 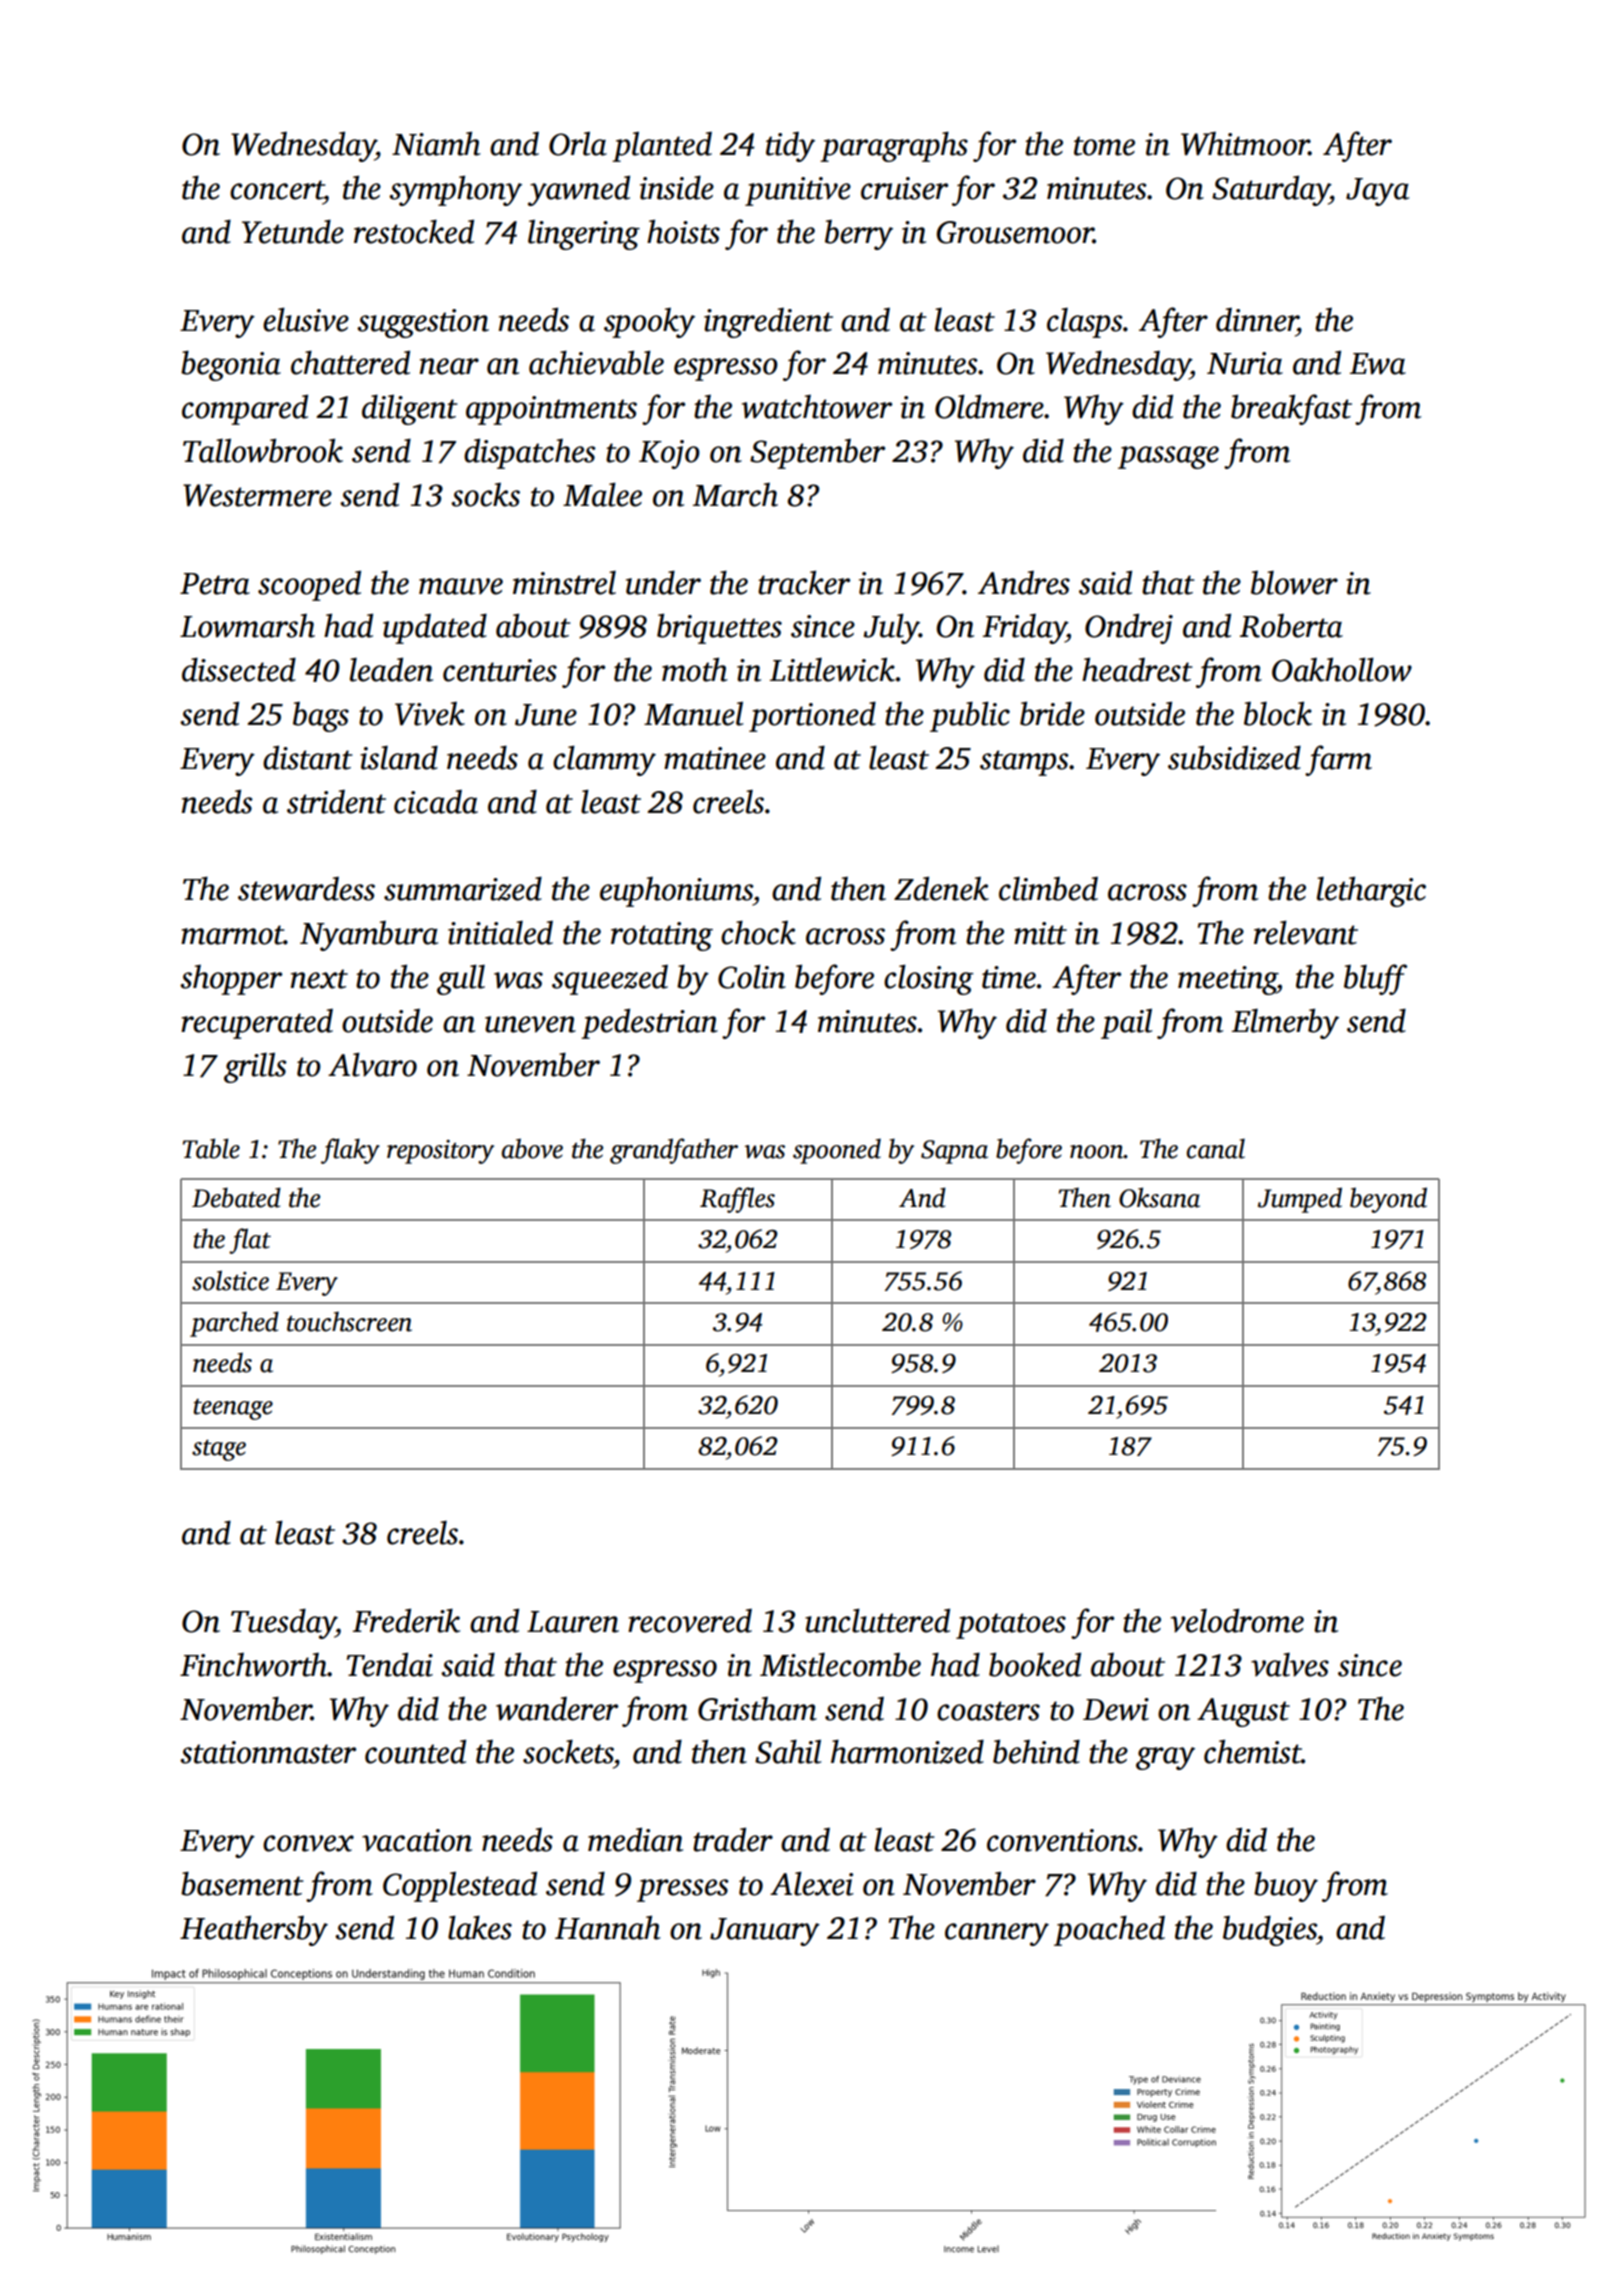 What do you see at coordinates (1011, 1626) in the screenshot?
I see `potatoes` at bounding box center [1011, 1626].
